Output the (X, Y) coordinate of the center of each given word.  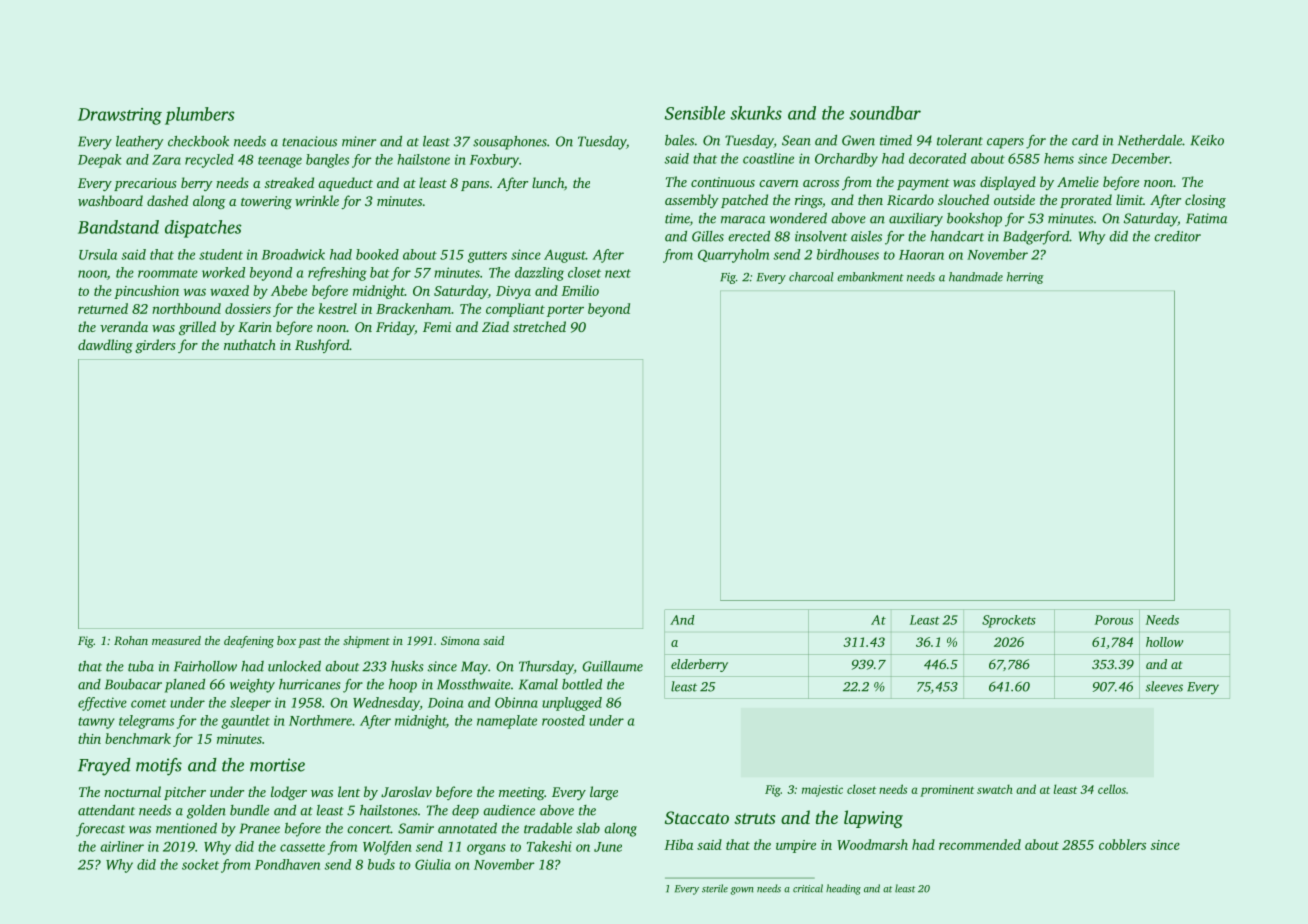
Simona (460, 640)
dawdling (105, 346)
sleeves (1164, 686)
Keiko (1207, 140)
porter (565, 311)
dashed (167, 200)
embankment (870, 277)
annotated (467, 828)
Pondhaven (287, 864)
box (286, 640)
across (821, 183)
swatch (995, 789)
